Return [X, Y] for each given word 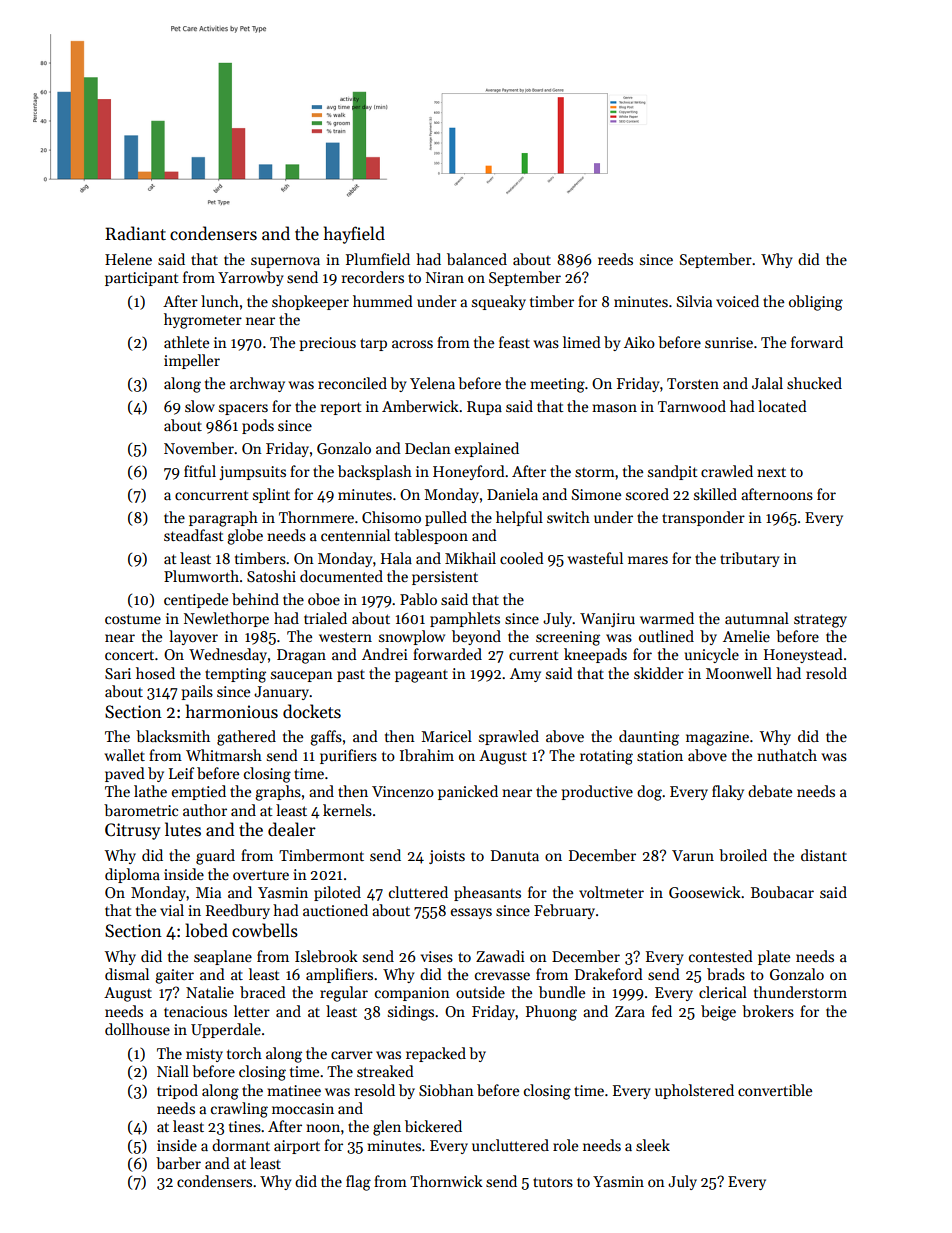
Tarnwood [692, 406]
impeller [192, 361]
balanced [477, 259]
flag [358, 1183]
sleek [653, 1145]
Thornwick [446, 1181]
